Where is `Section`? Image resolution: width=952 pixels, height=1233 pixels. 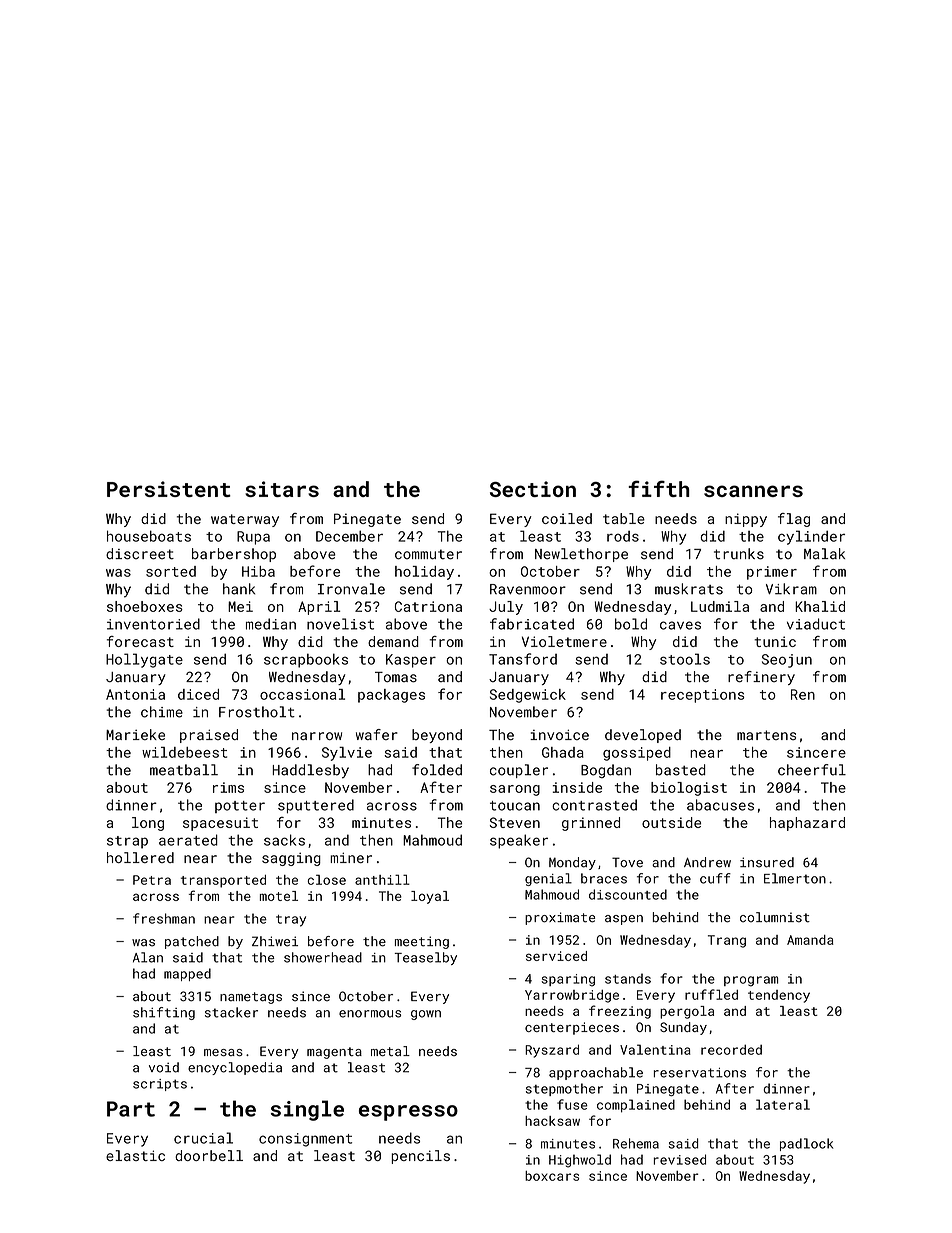 Section is located at coordinates (533, 489).
